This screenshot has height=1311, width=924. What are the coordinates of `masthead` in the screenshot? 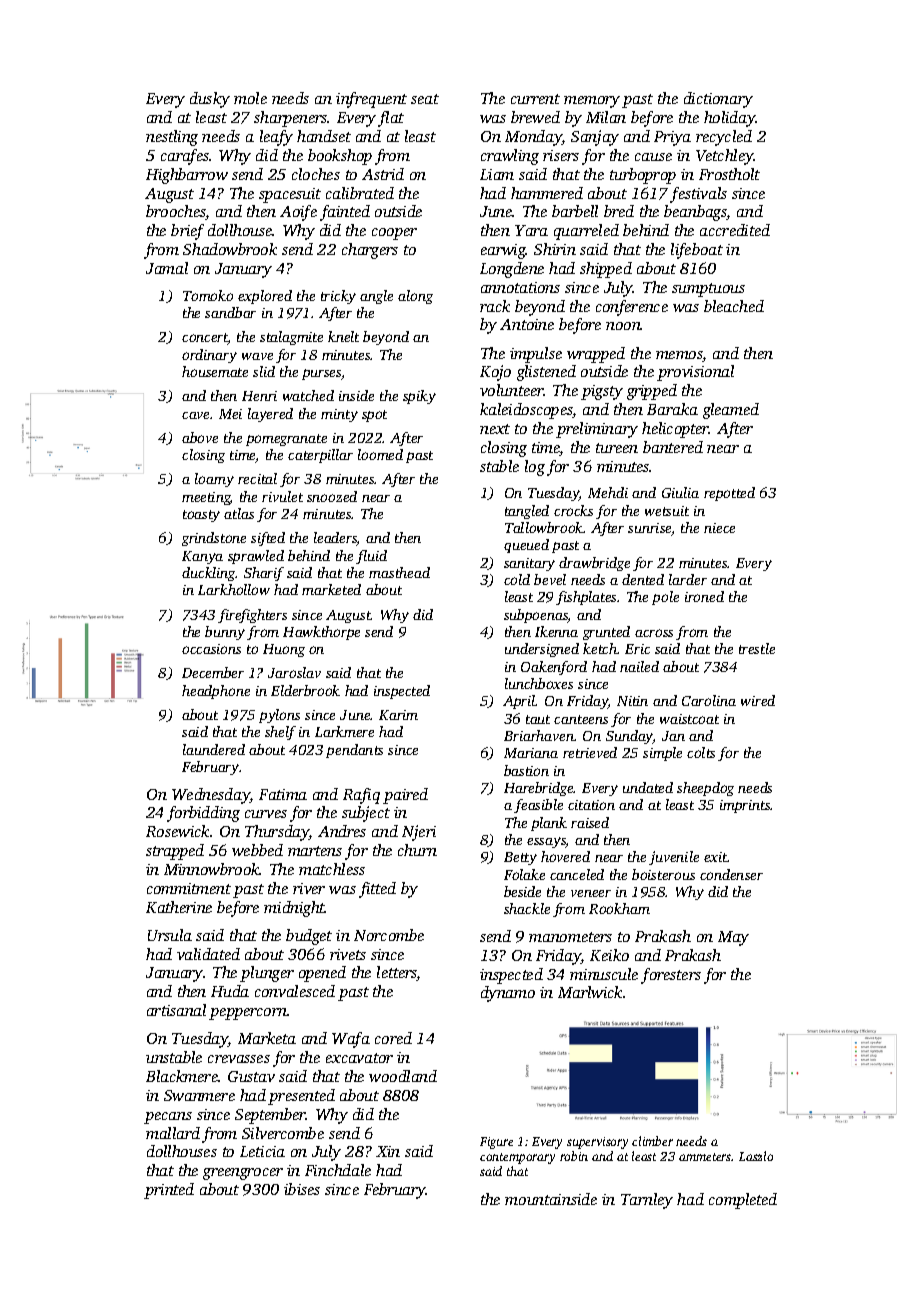 It's located at (399, 572).
